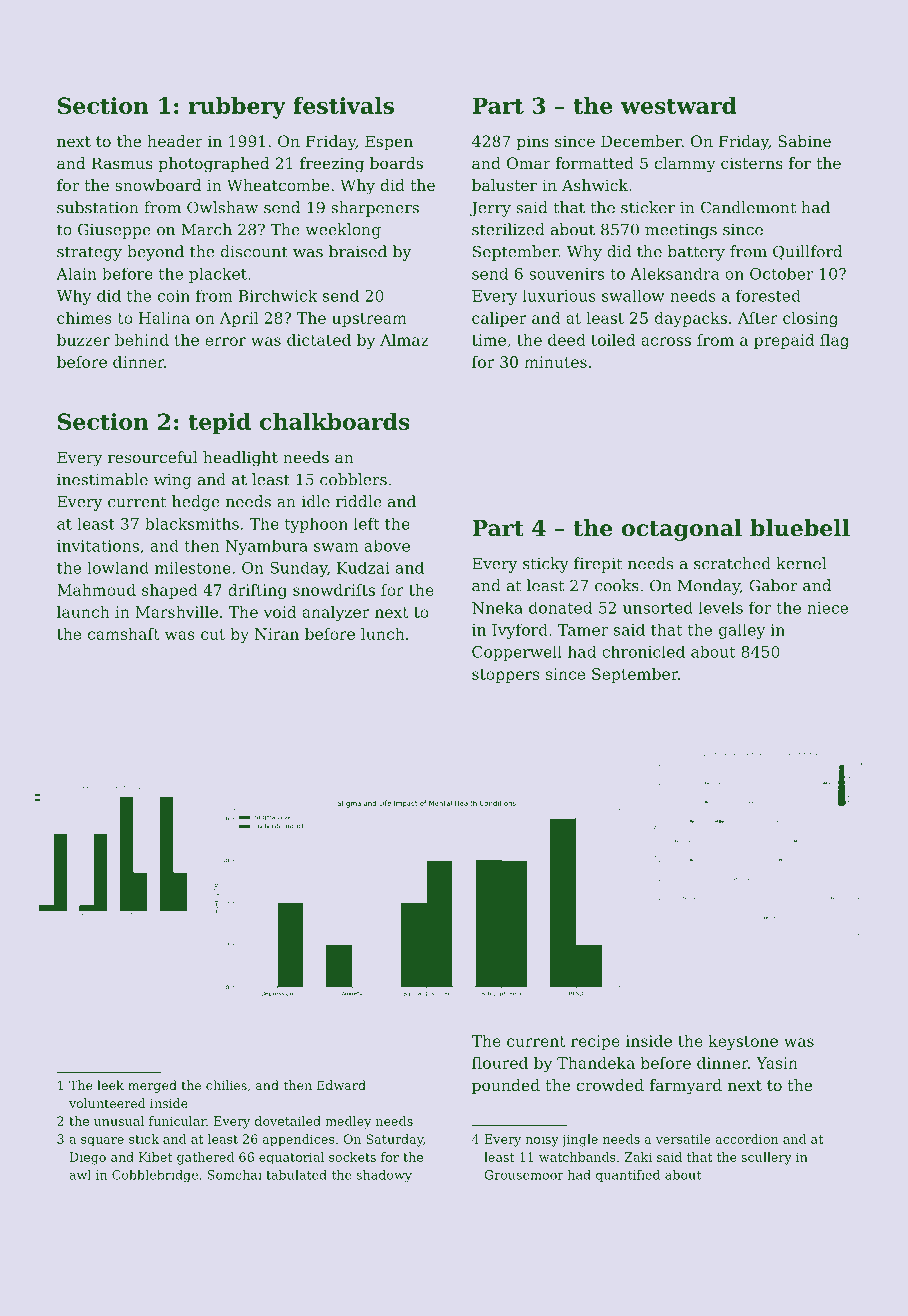 Image resolution: width=908 pixels, height=1316 pixels. Describe the element at coordinates (784, 341) in the page. I see `prepaid` at that location.
